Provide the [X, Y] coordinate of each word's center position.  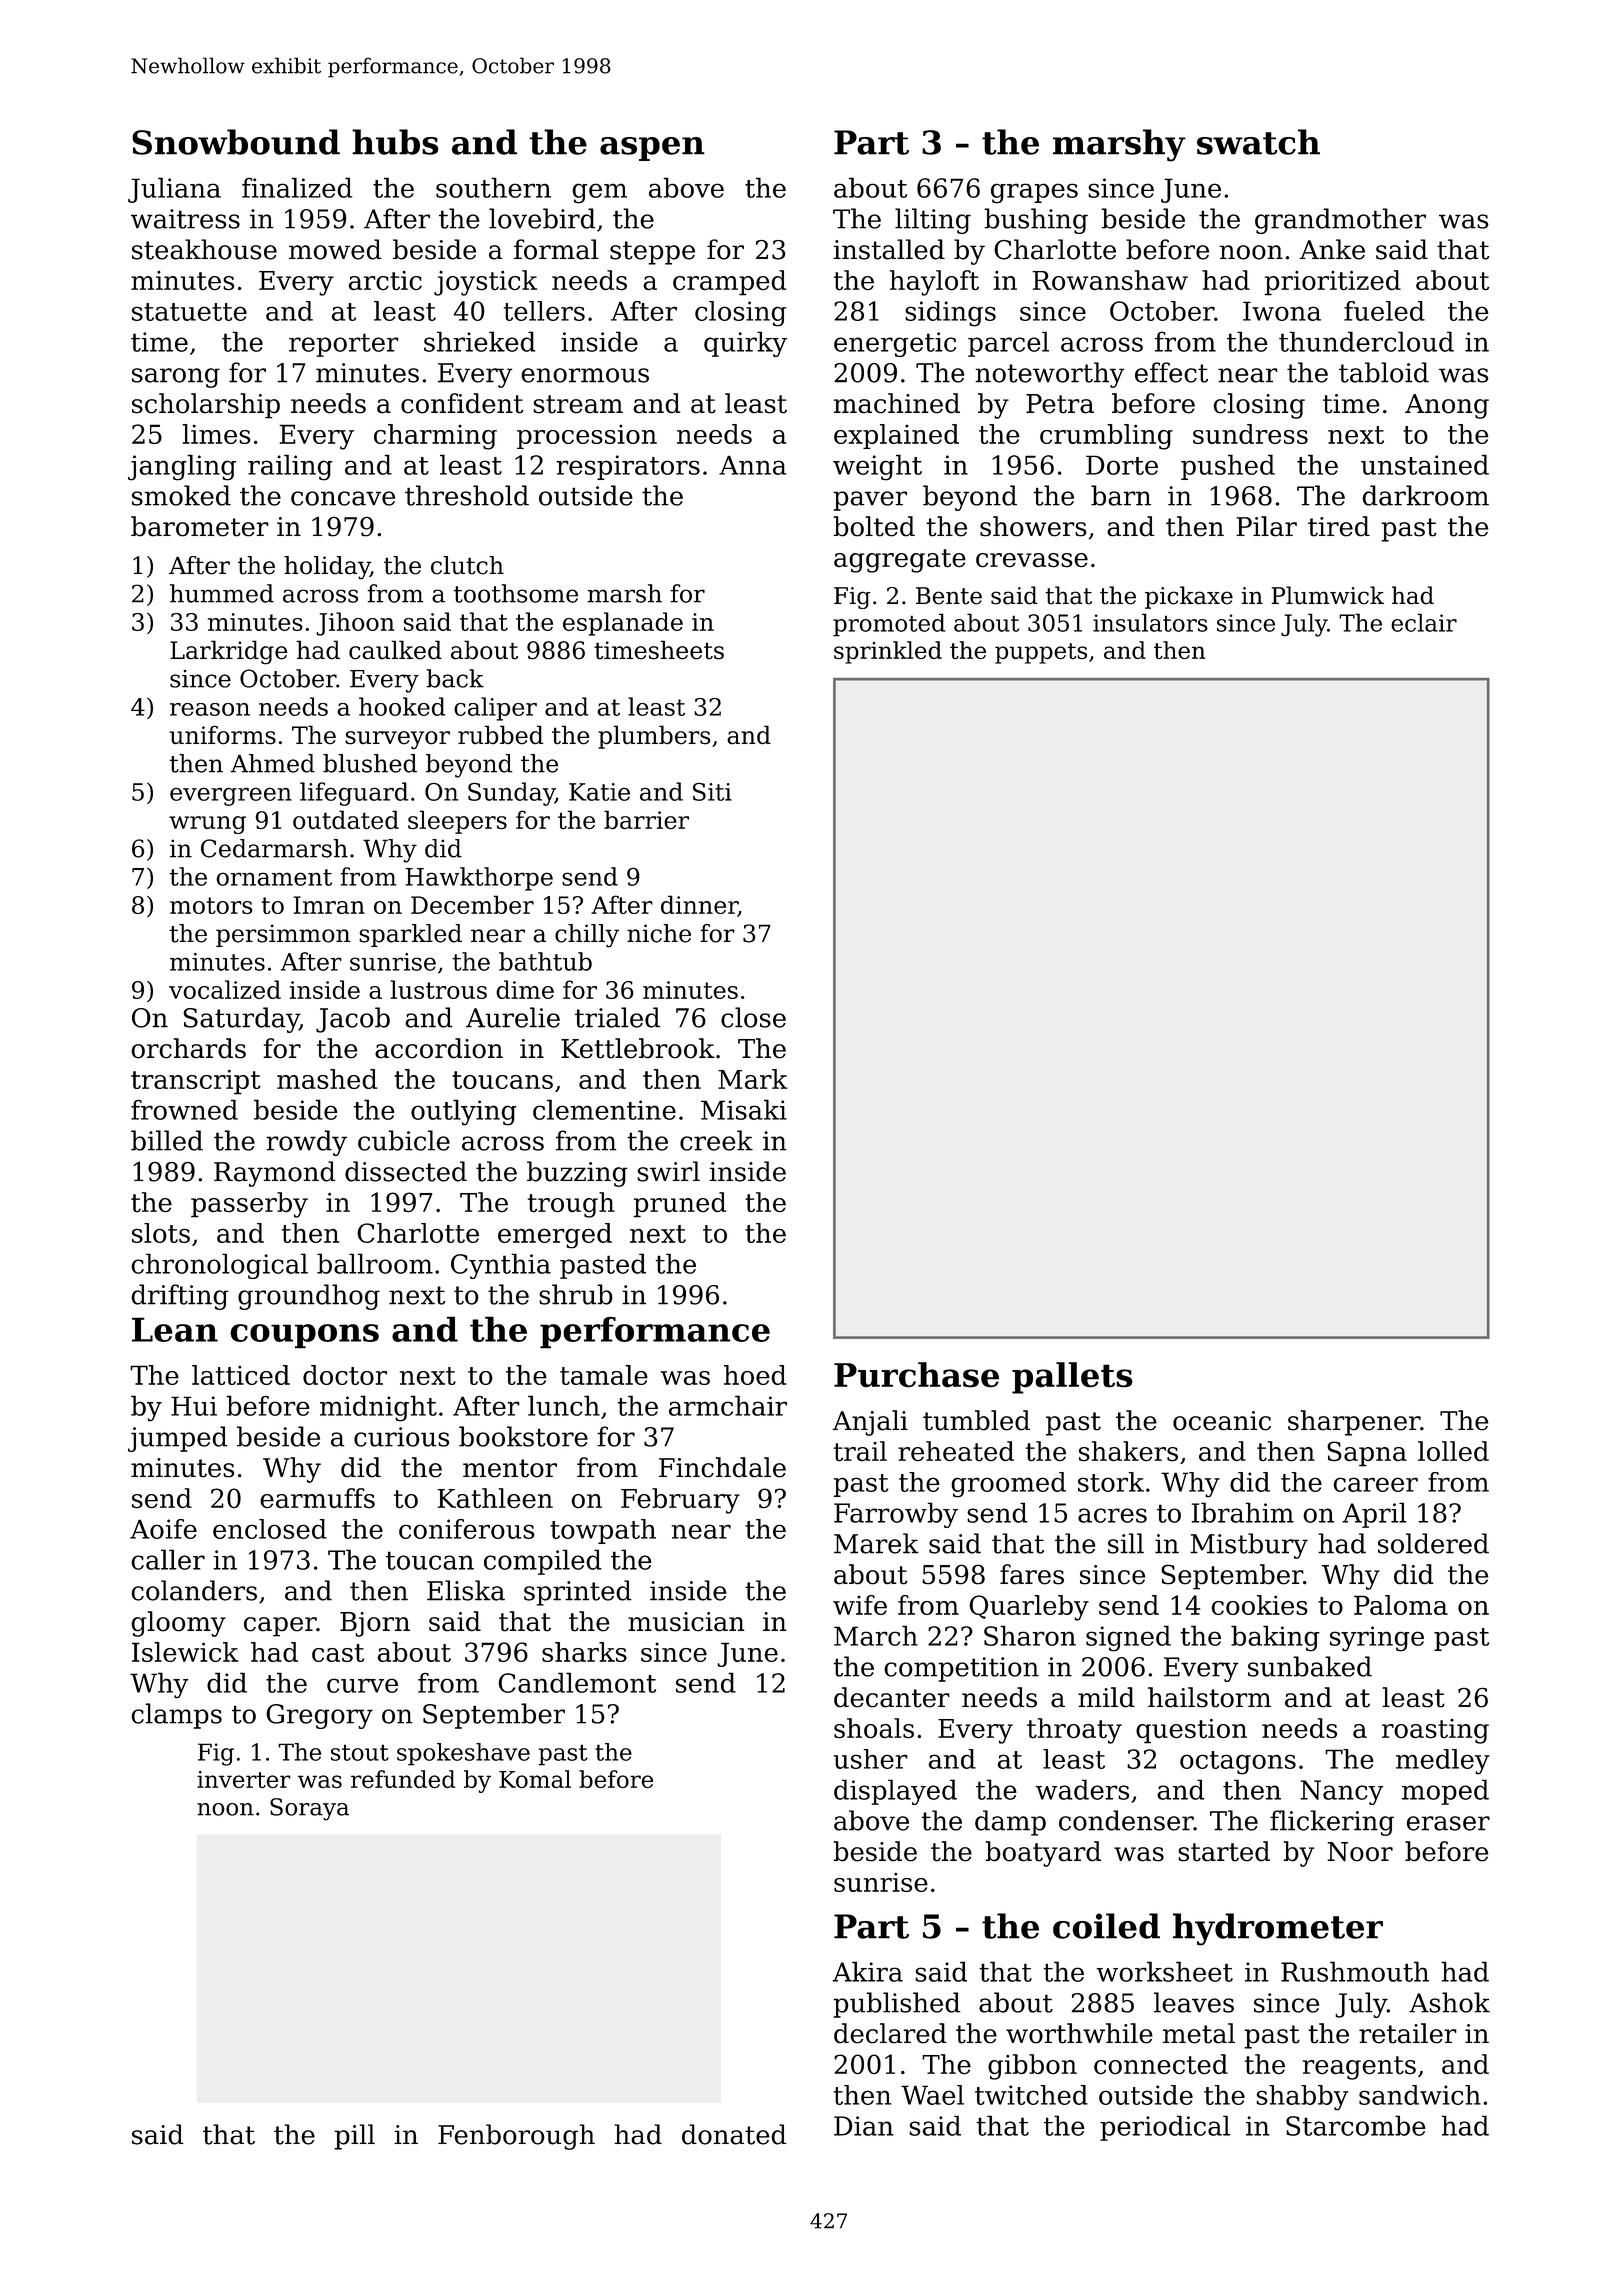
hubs [395, 142]
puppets [1041, 653]
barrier [646, 820]
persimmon [283, 935]
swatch [1258, 142]
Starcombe [1355, 2125]
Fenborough [516, 2137]
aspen [652, 149]
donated [734, 2134]
